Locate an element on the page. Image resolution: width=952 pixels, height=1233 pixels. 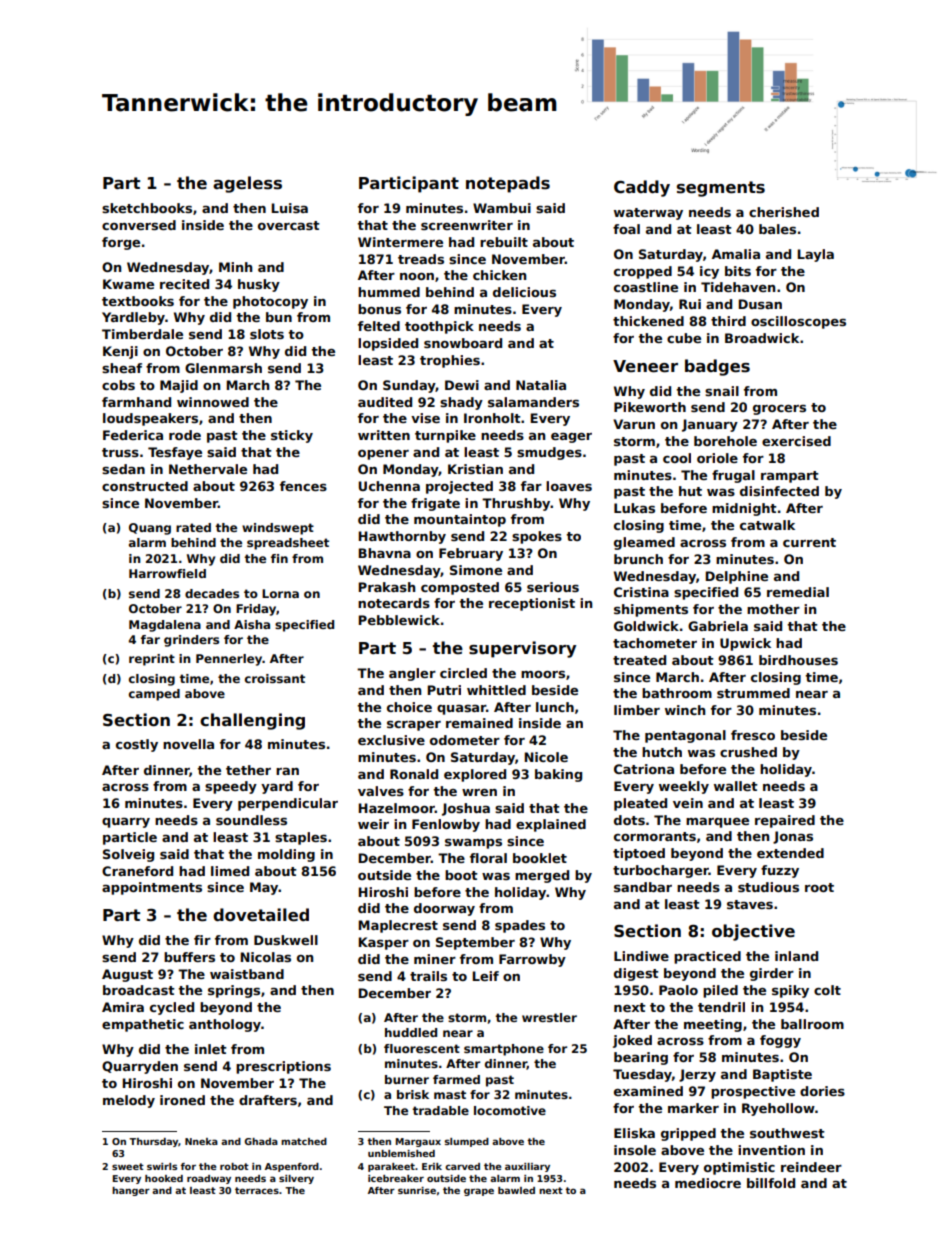
brisk is located at coordinates (413, 1094).
